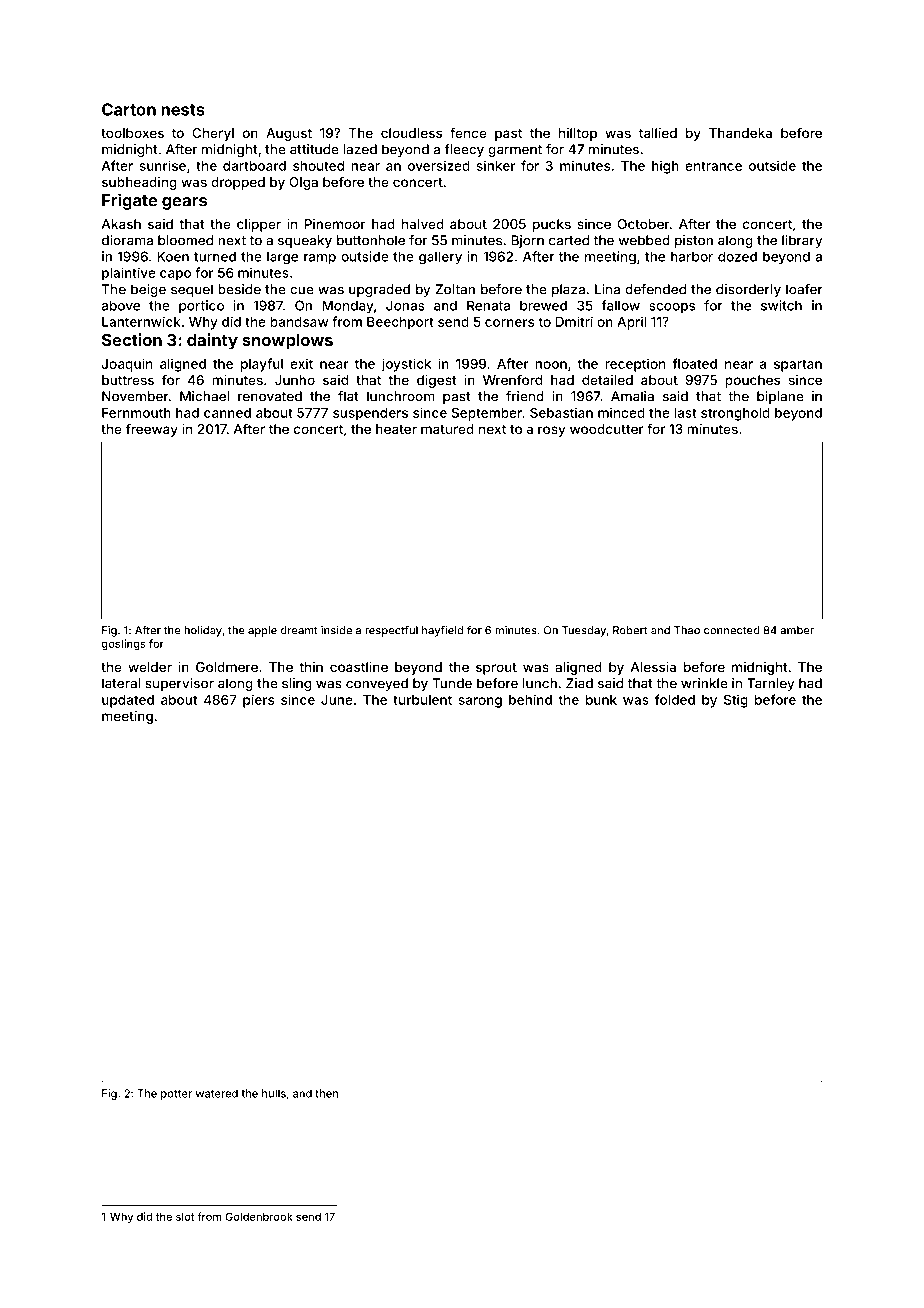 The height and width of the screenshot is (1308, 924). What do you see at coordinates (128, 701) in the screenshot?
I see `updated` at bounding box center [128, 701].
